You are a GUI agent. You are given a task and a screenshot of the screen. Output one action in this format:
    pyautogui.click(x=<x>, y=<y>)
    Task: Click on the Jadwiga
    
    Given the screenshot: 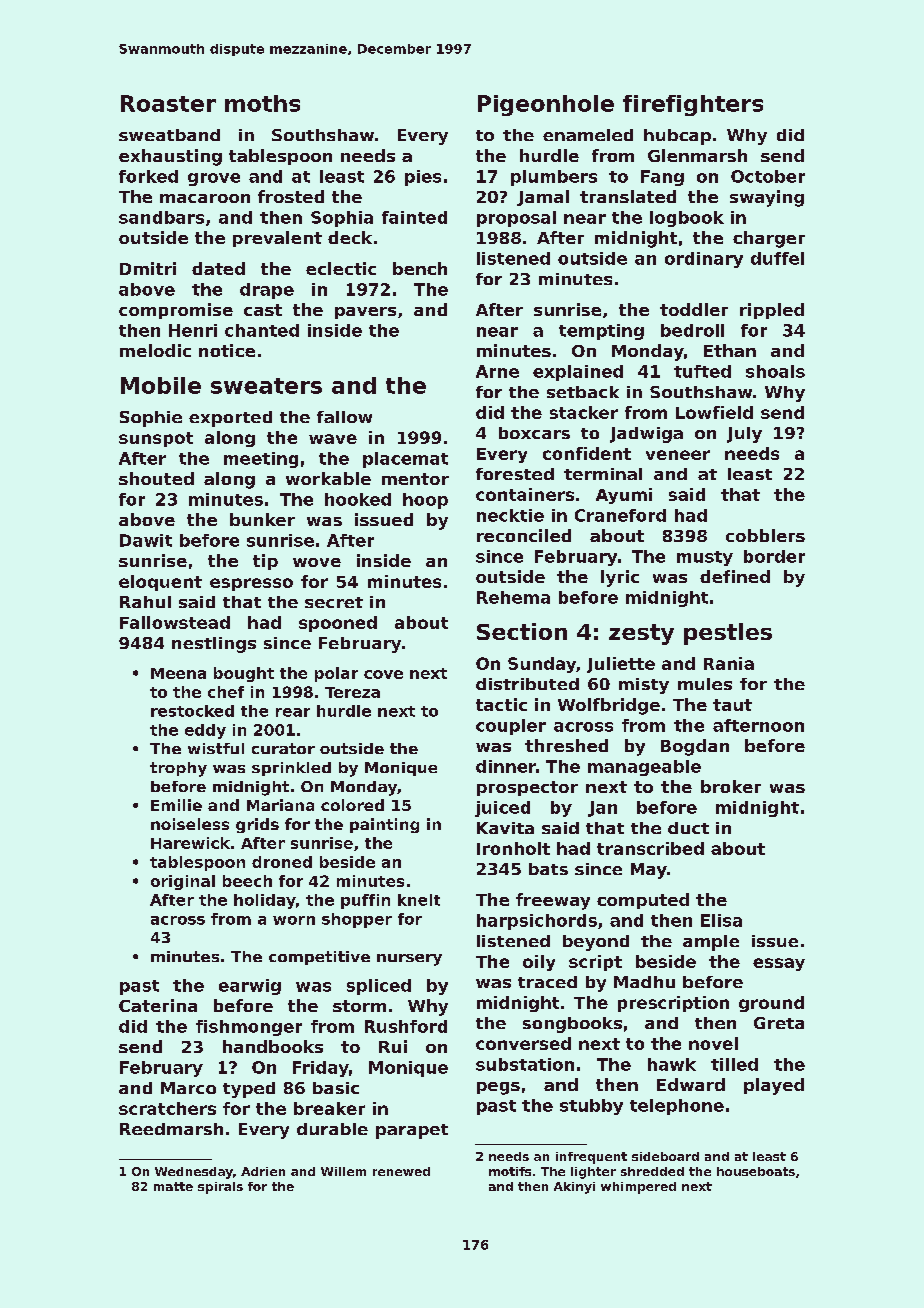 What is the action you would take?
    pyautogui.click(x=646, y=435)
